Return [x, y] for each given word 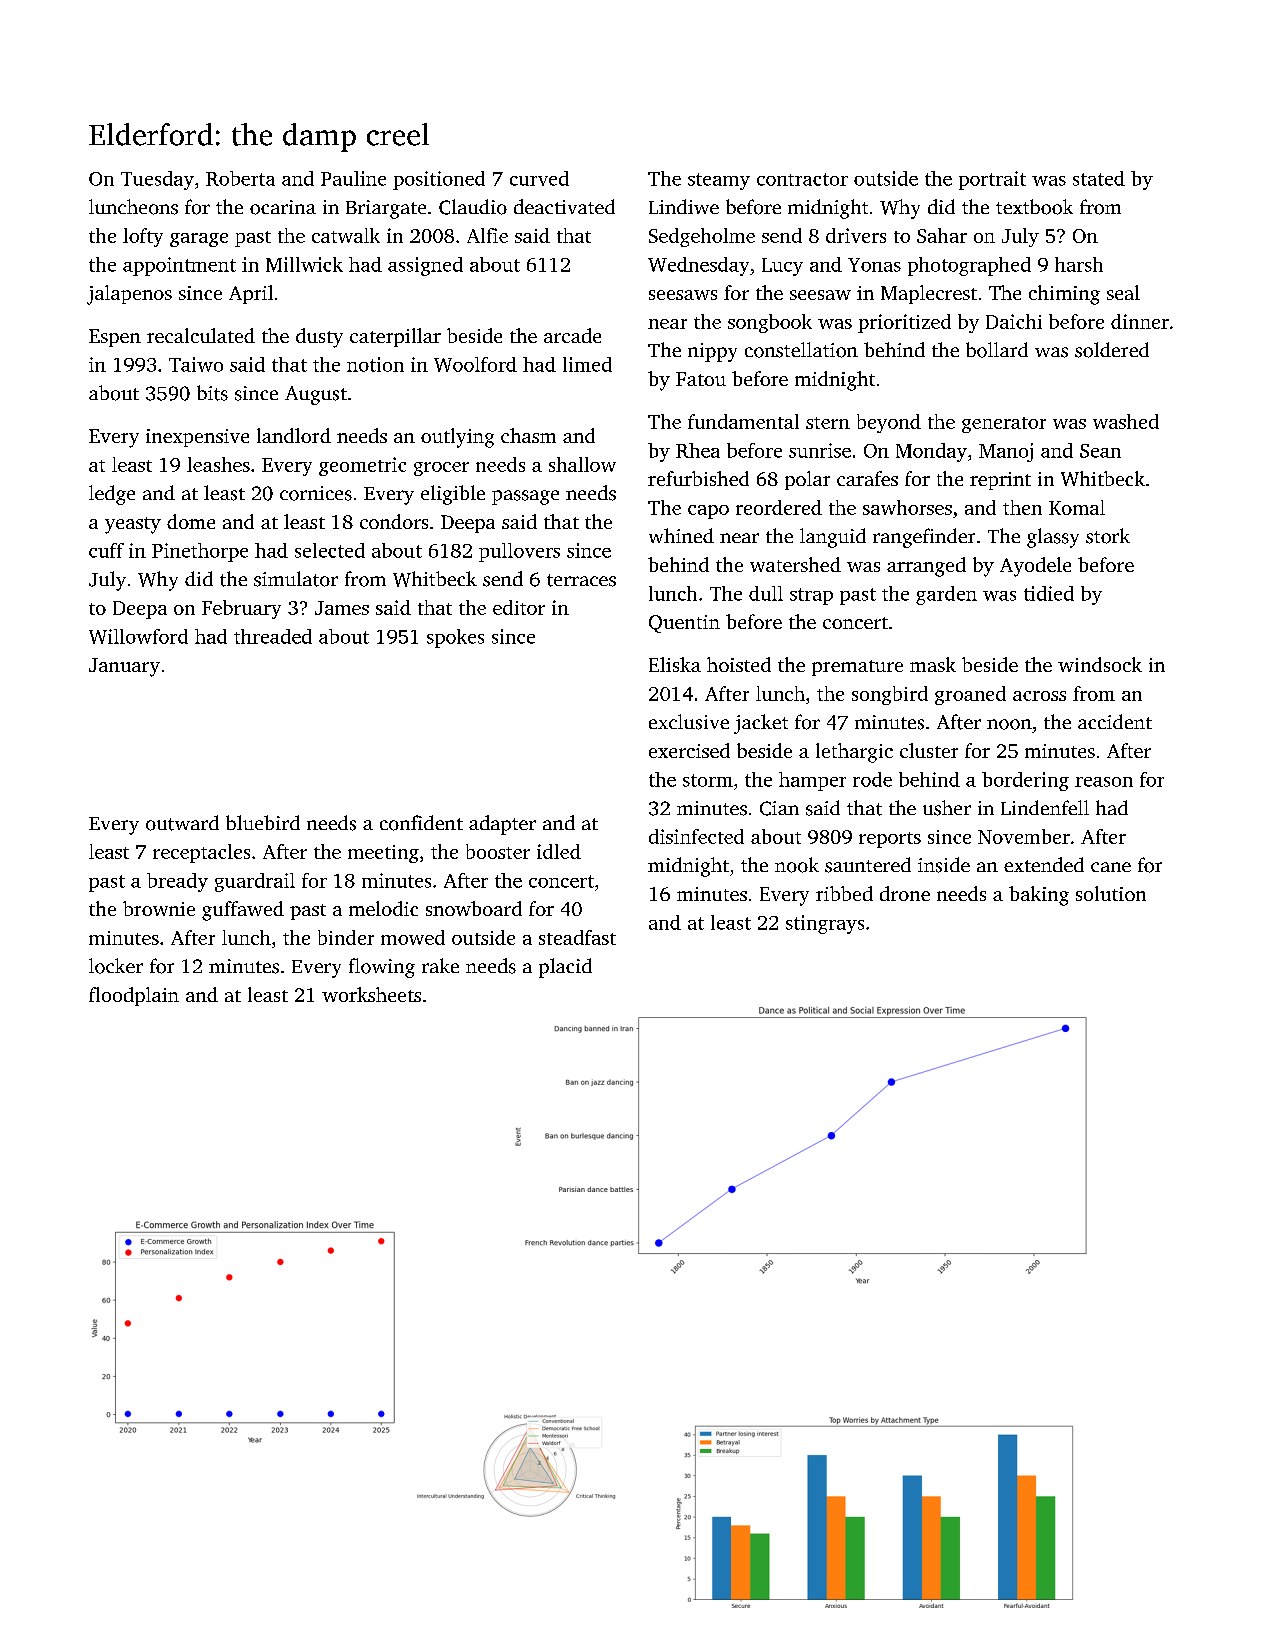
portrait [992, 180]
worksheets [371, 994]
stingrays [825, 924]
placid [565, 968]
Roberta [240, 178]
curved [539, 178]
